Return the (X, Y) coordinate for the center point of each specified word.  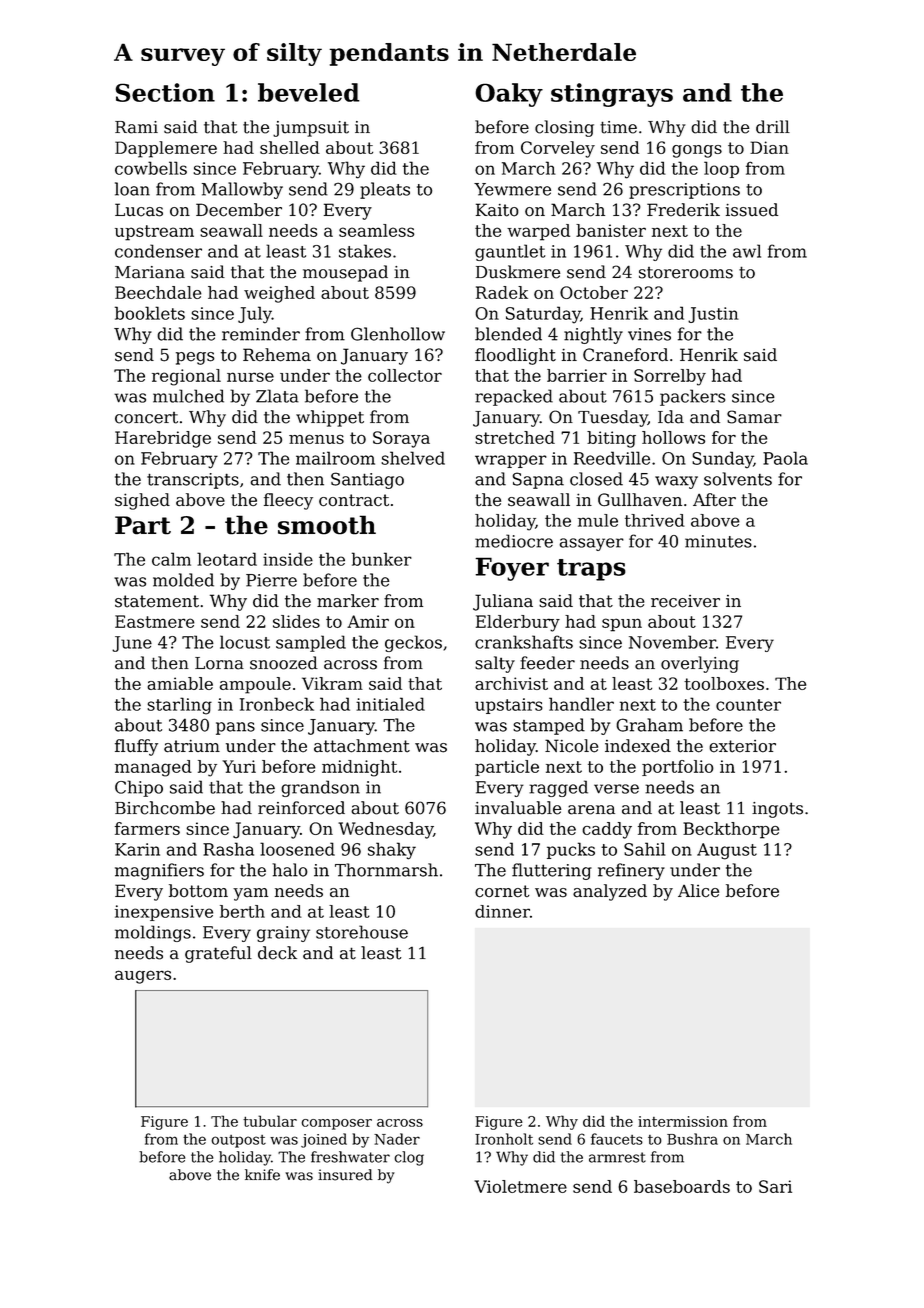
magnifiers (159, 871)
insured (345, 1175)
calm (171, 559)
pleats (385, 190)
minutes (718, 541)
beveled (309, 92)
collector (405, 375)
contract (354, 500)
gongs (697, 151)
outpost (238, 1141)
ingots (777, 810)
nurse (250, 377)
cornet (502, 891)
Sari (775, 1186)
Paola (785, 458)
